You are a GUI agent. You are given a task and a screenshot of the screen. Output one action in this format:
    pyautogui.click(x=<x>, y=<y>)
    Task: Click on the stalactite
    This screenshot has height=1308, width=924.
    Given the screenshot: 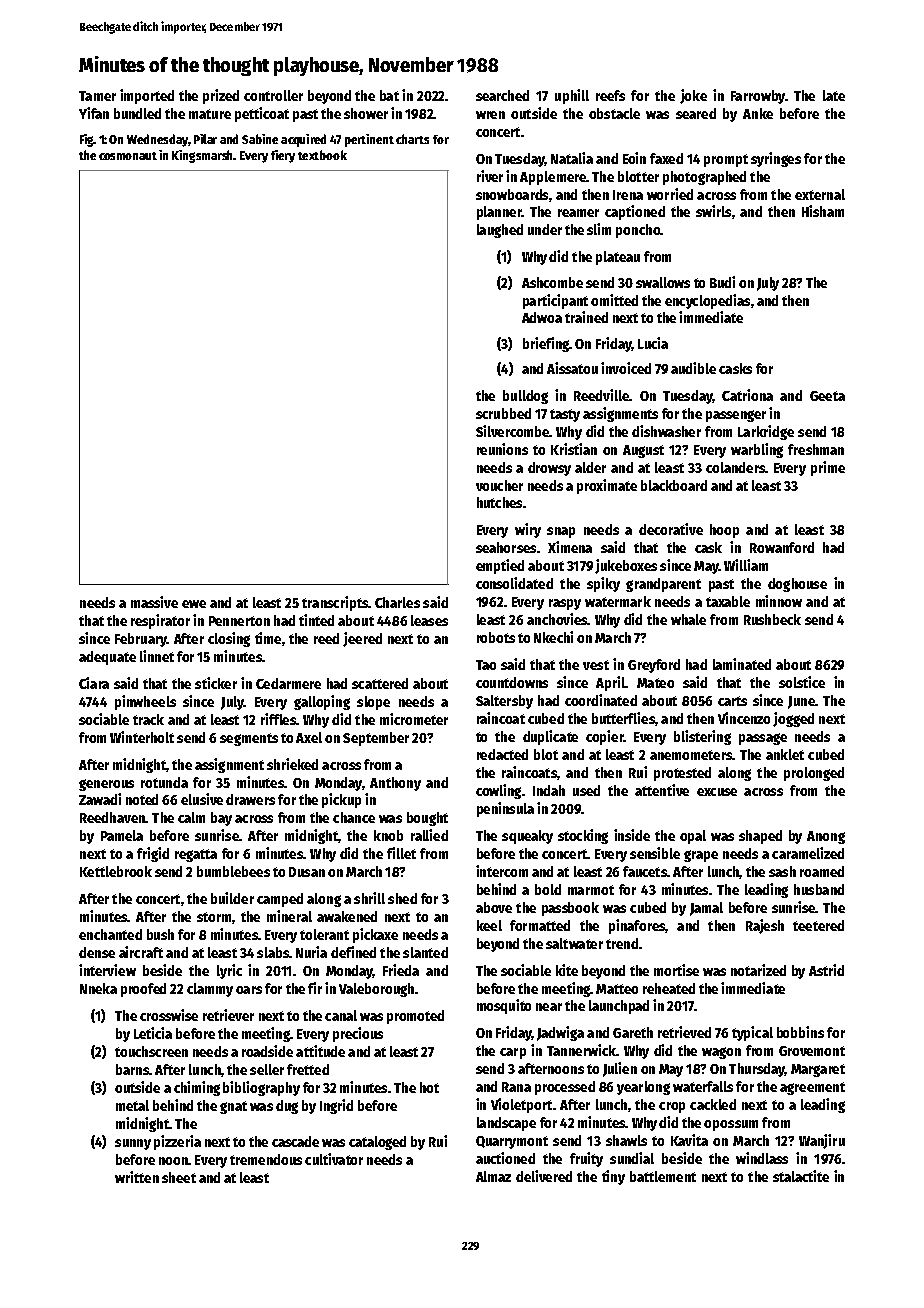 What is the action you would take?
    pyautogui.click(x=801, y=1176)
